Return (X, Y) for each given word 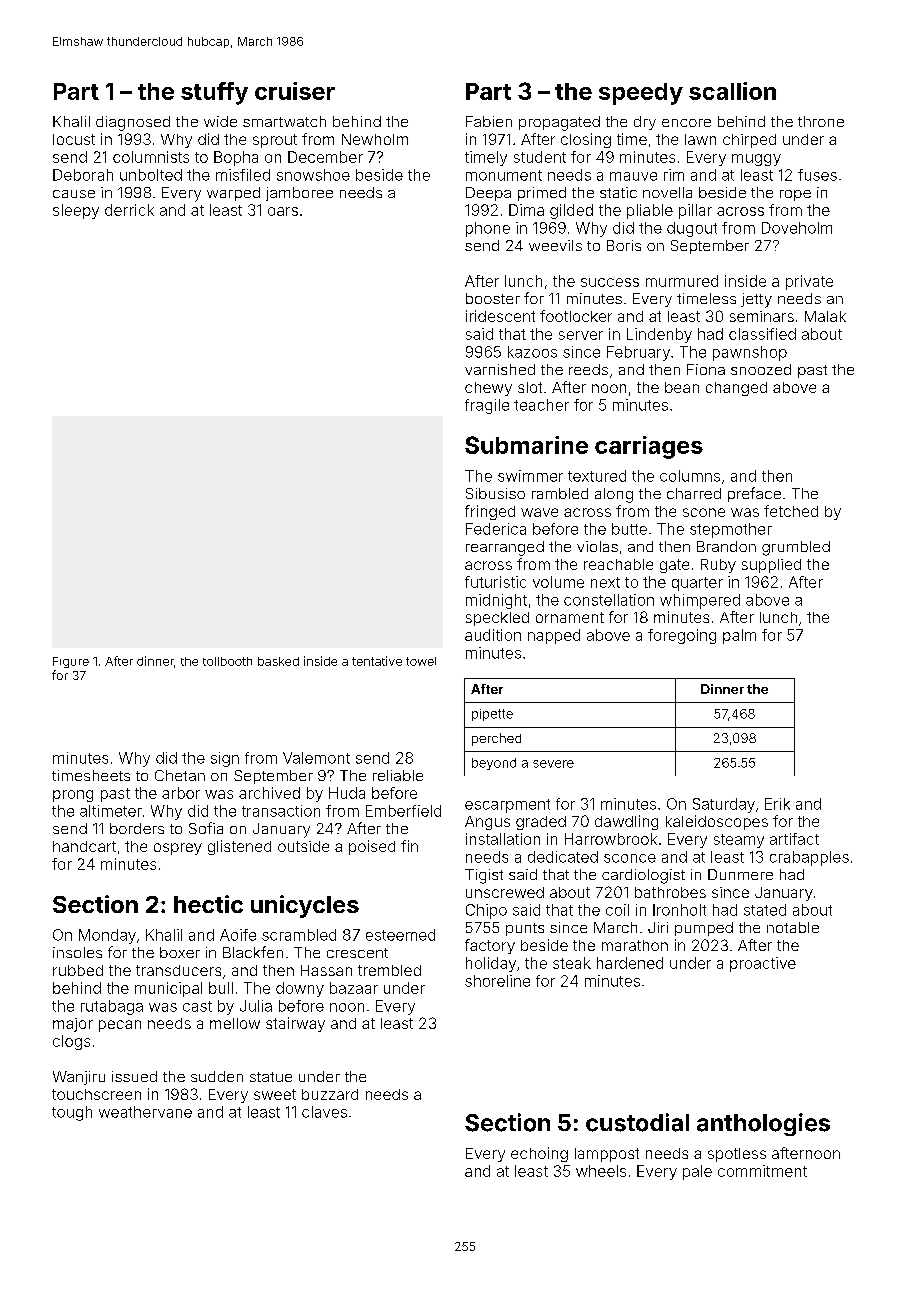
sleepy (76, 211)
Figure (71, 662)
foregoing (682, 636)
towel (421, 661)
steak (572, 963)
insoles (77, 952)
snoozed (761, 369)
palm (739, 636)
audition (493, 635)
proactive (763, 964)
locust (74, 139)
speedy (641, 94)
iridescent (500, 316)
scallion (732, 91)
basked (278, 661)
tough (72, 1113)
